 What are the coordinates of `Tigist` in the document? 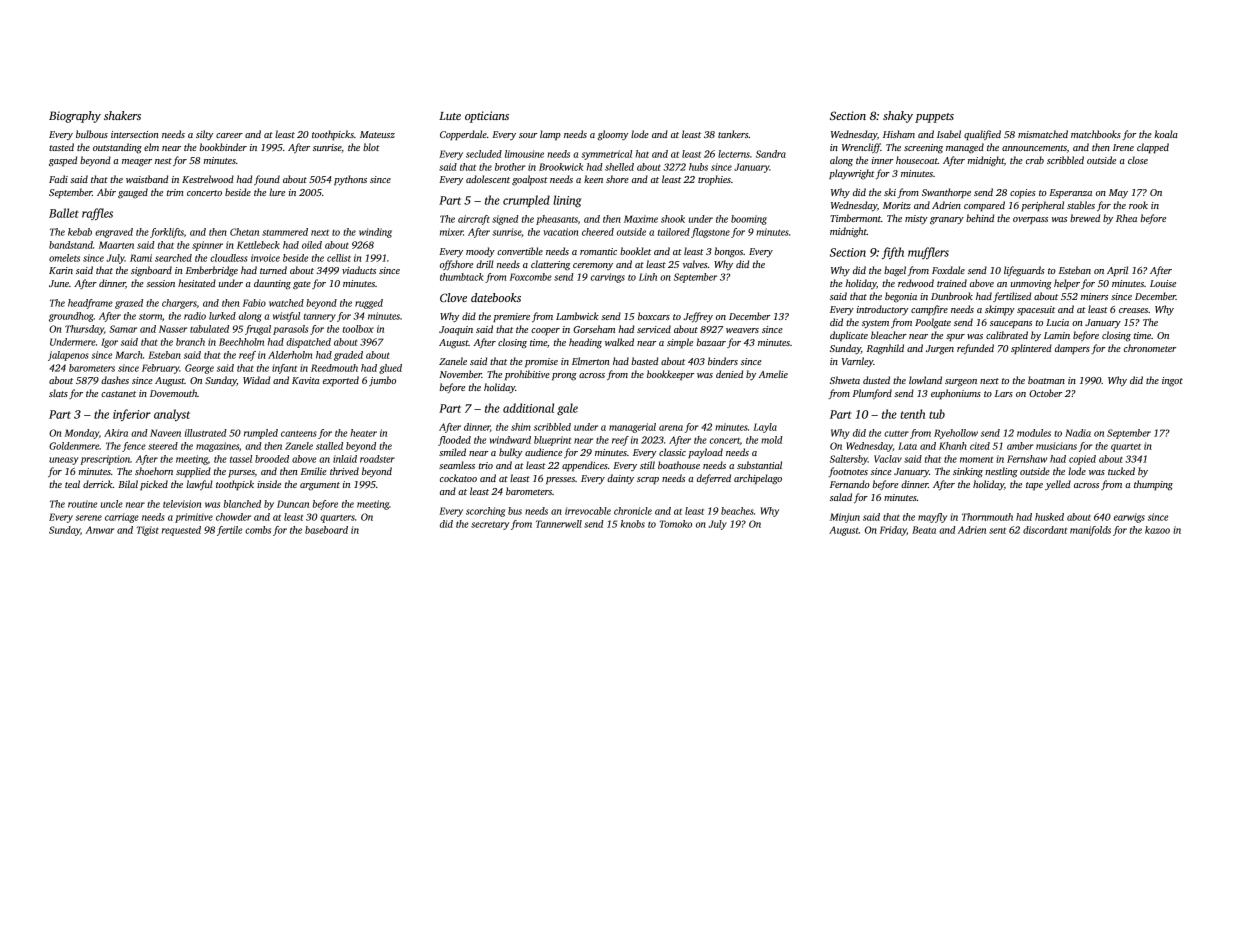 It's located at (147, 531).
